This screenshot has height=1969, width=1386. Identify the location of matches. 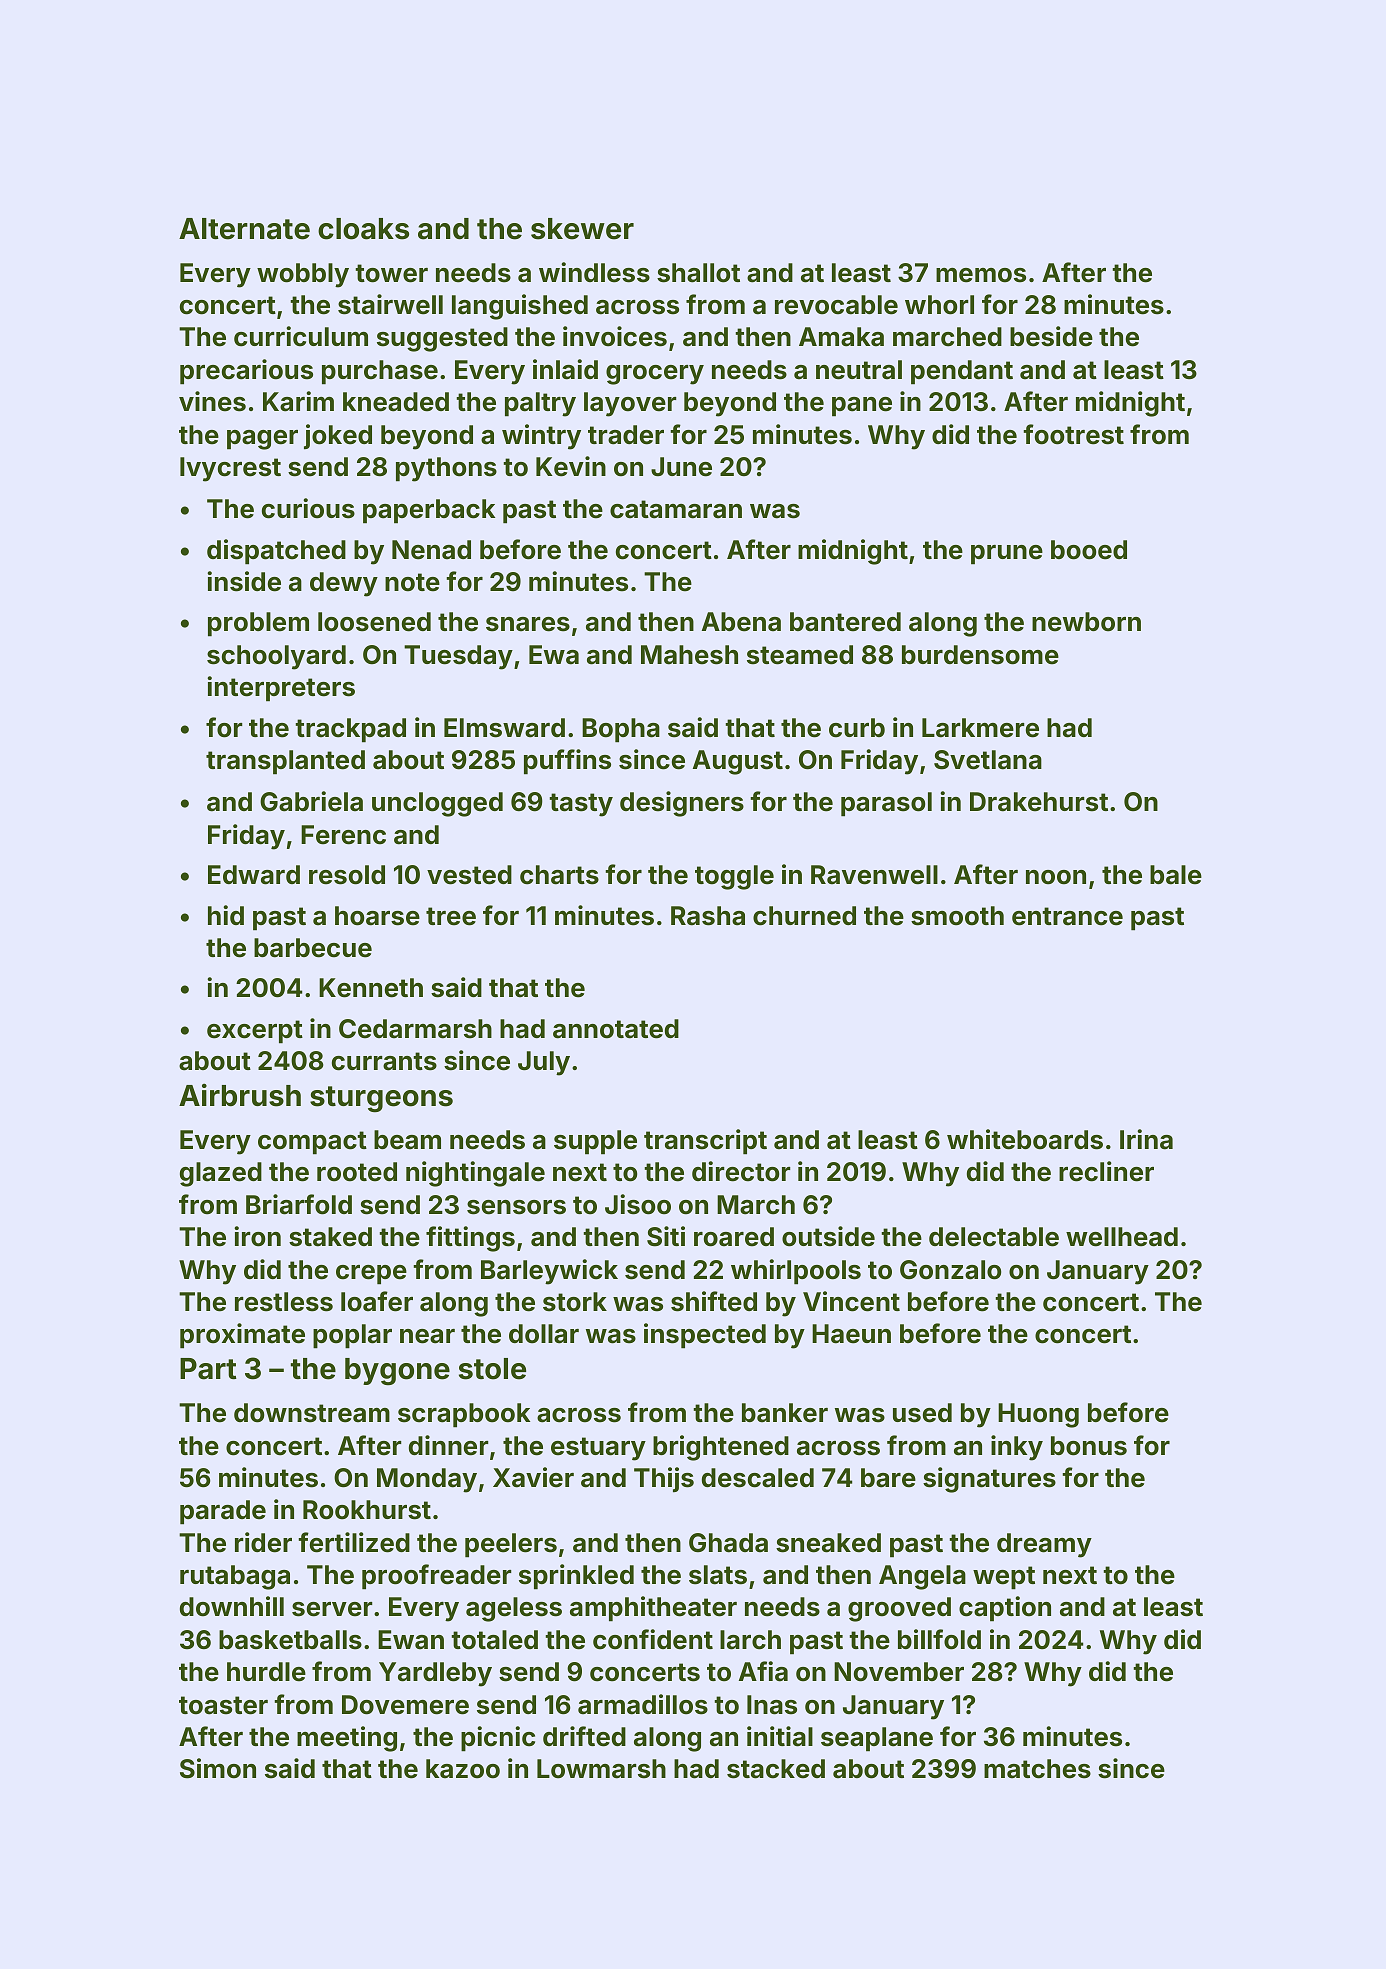
(1037, 1769).
